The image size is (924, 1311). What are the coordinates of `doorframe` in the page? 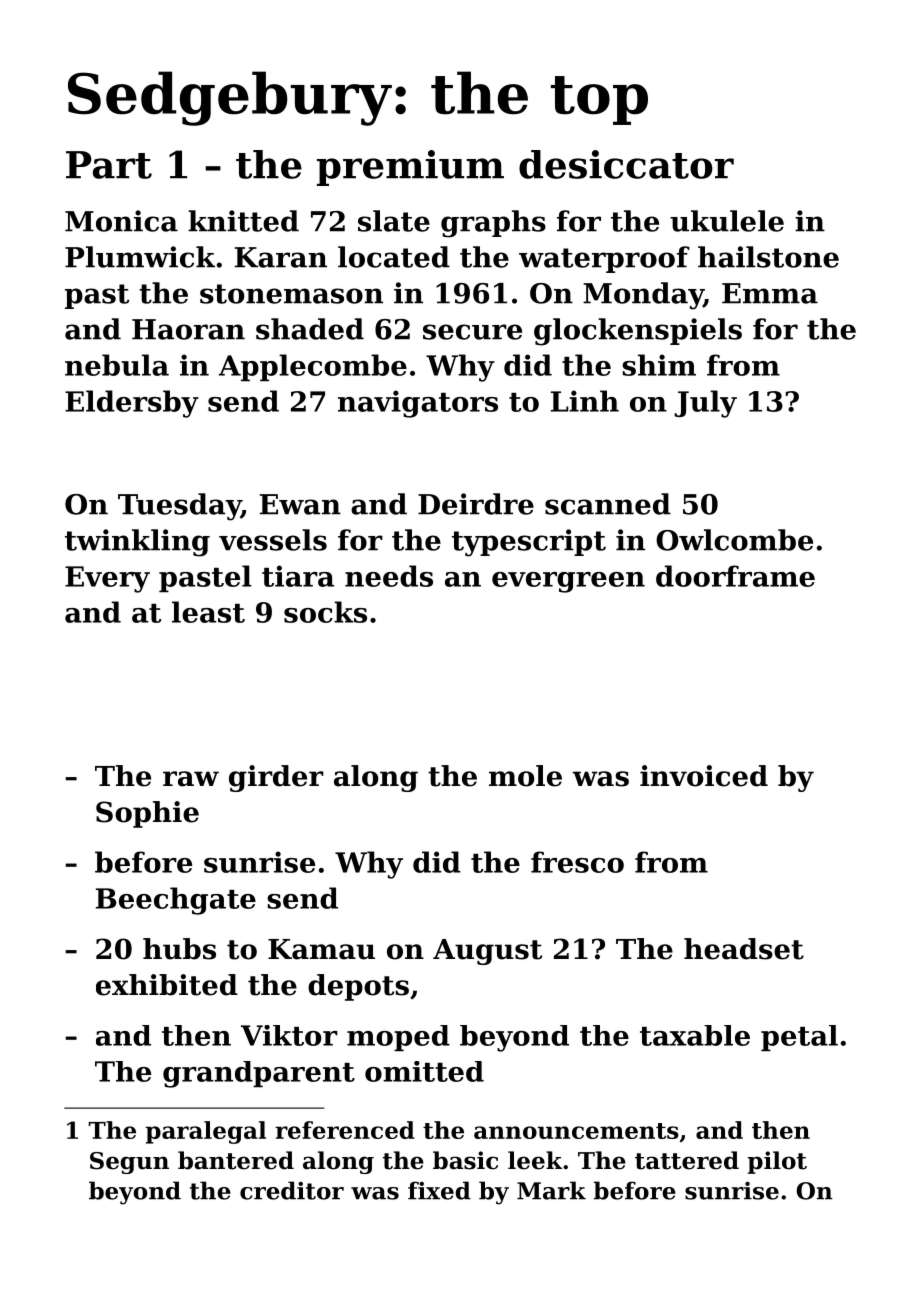 It's located at (735, 576).
